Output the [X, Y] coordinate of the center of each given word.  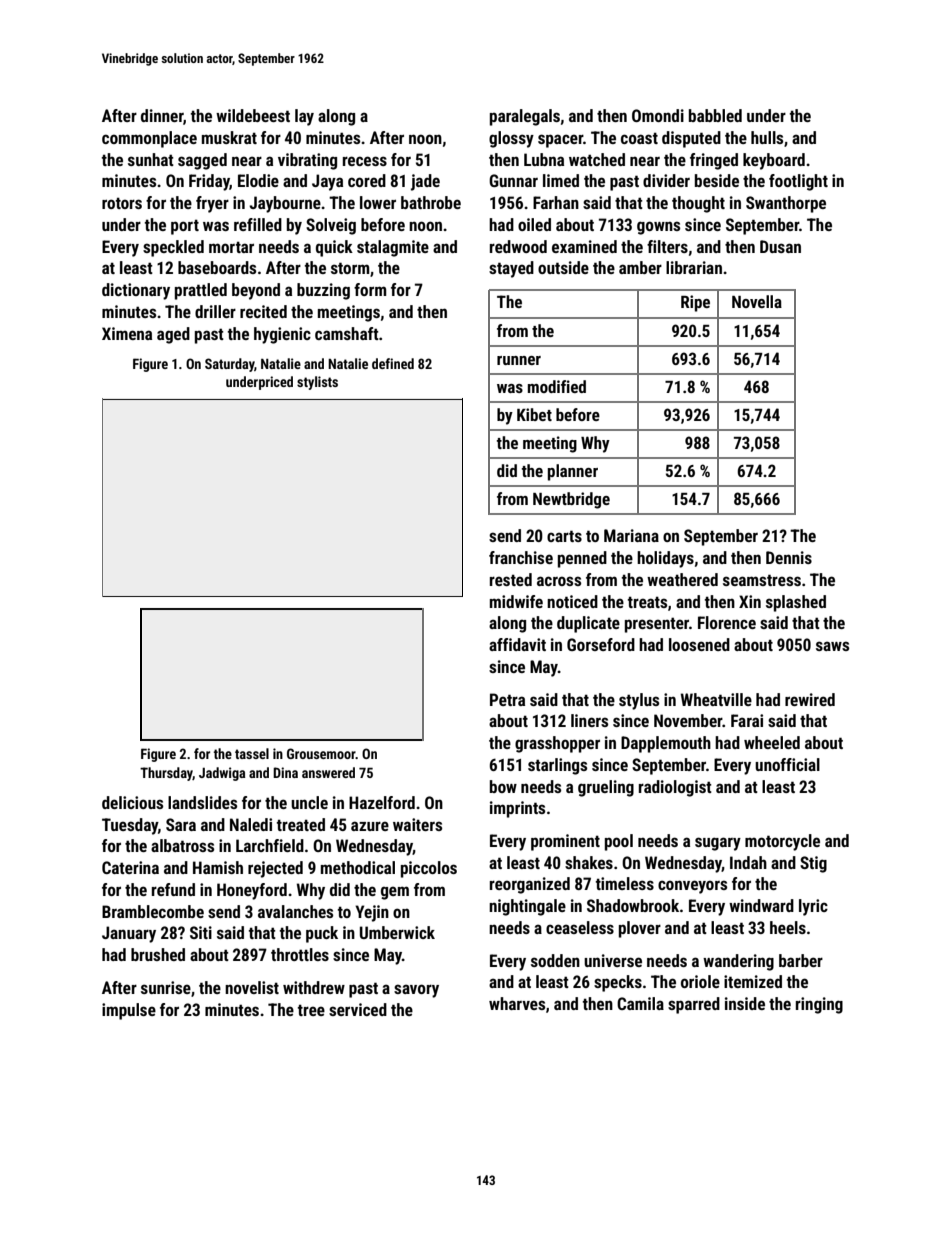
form [370, 289]
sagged [202, 161]
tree [311, 1010]
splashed [796, 603]
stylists [317, 383]
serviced [358, 1009]
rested [511, 579]
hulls [767, 137]
